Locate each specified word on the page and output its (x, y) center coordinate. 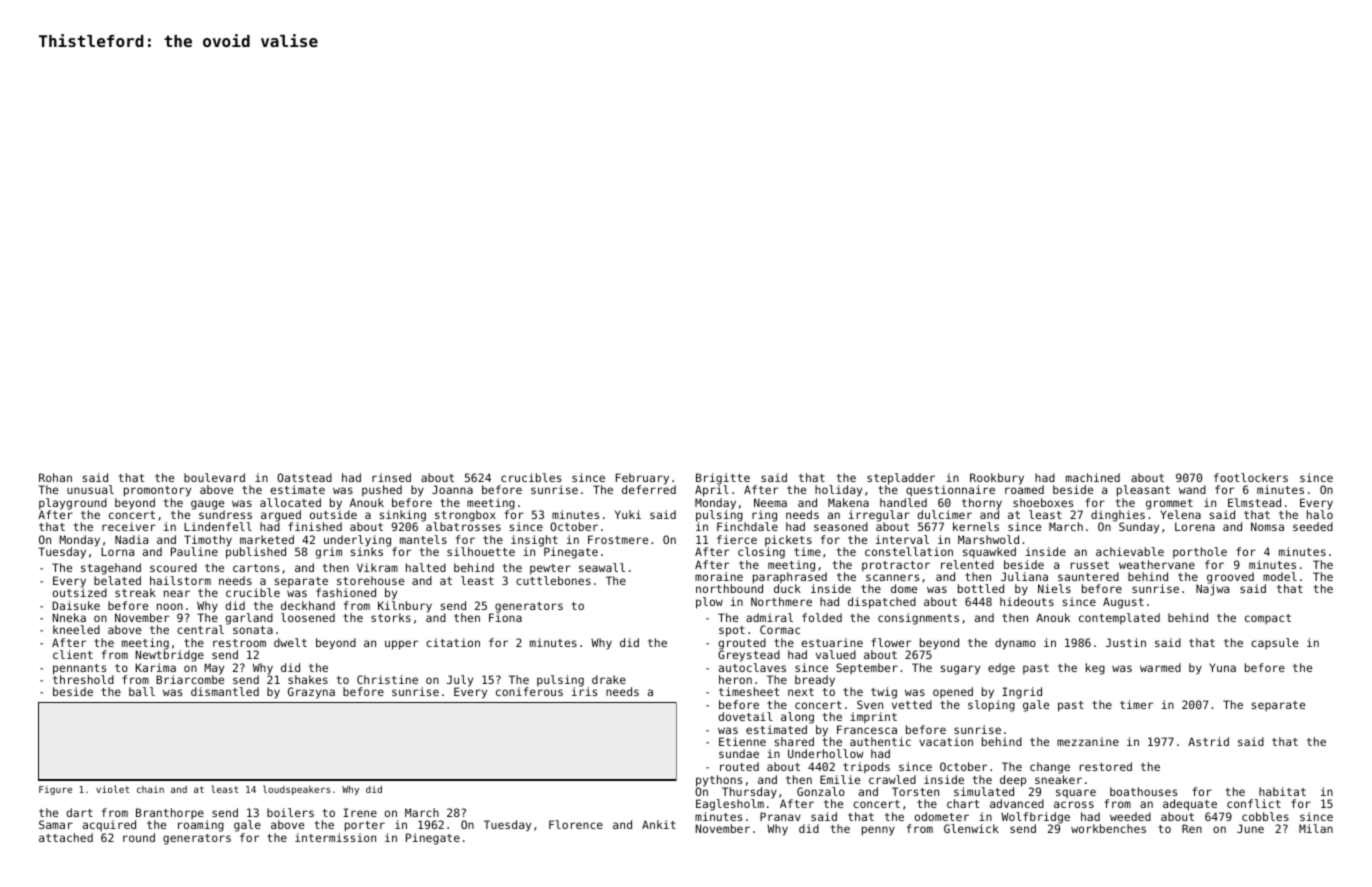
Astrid (1208, 741)
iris (584, 692)
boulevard (214, 477)
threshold (83, 679)
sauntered (1088, 576)
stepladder (901, 479)
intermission (335, 837)
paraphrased (790, 578)
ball (142, 691)
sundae (739, 753)
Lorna (117, 552)
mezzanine (1088, 741)
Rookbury (997, 479)
